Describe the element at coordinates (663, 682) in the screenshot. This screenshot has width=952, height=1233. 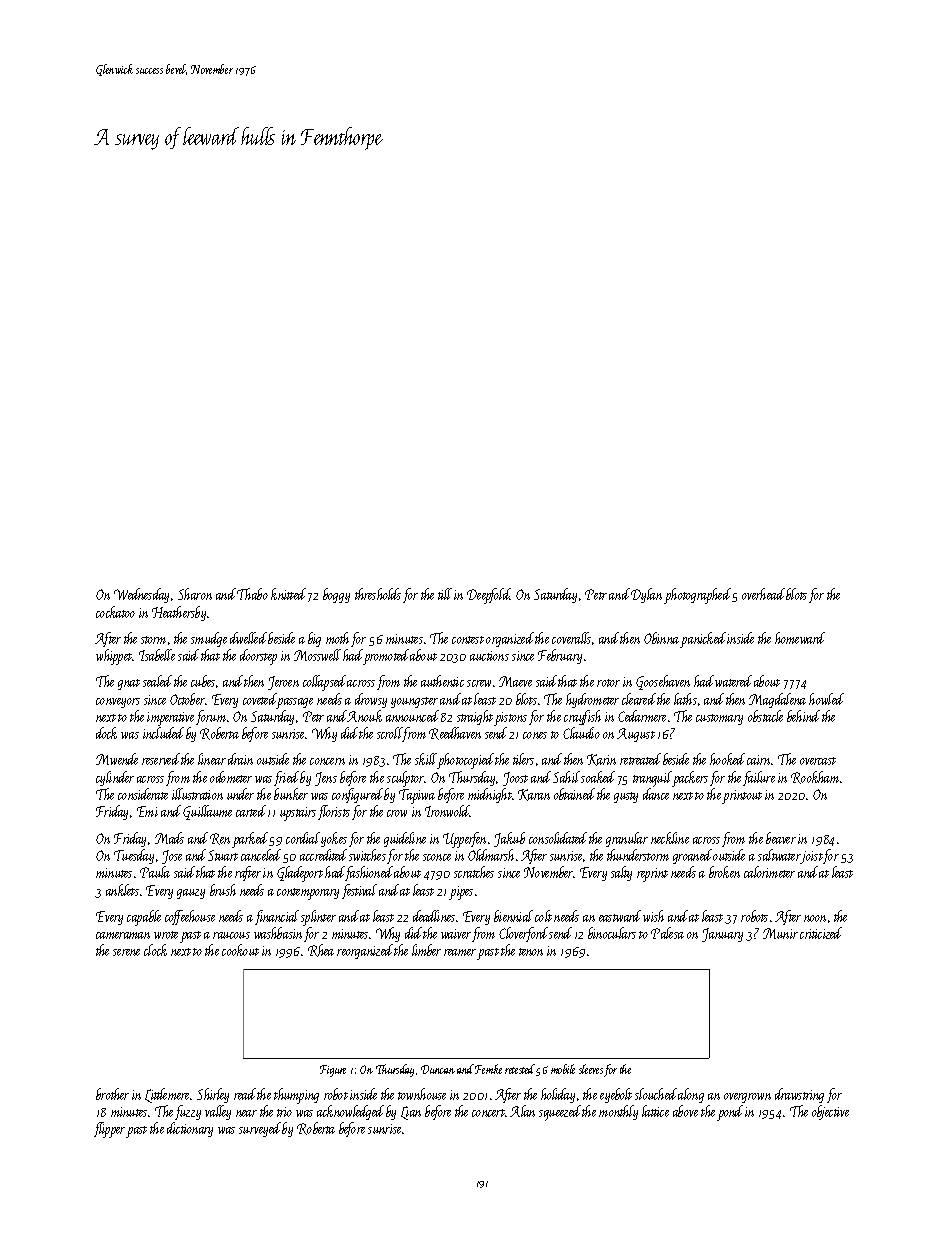
I see `Goosehaven` at that location.
